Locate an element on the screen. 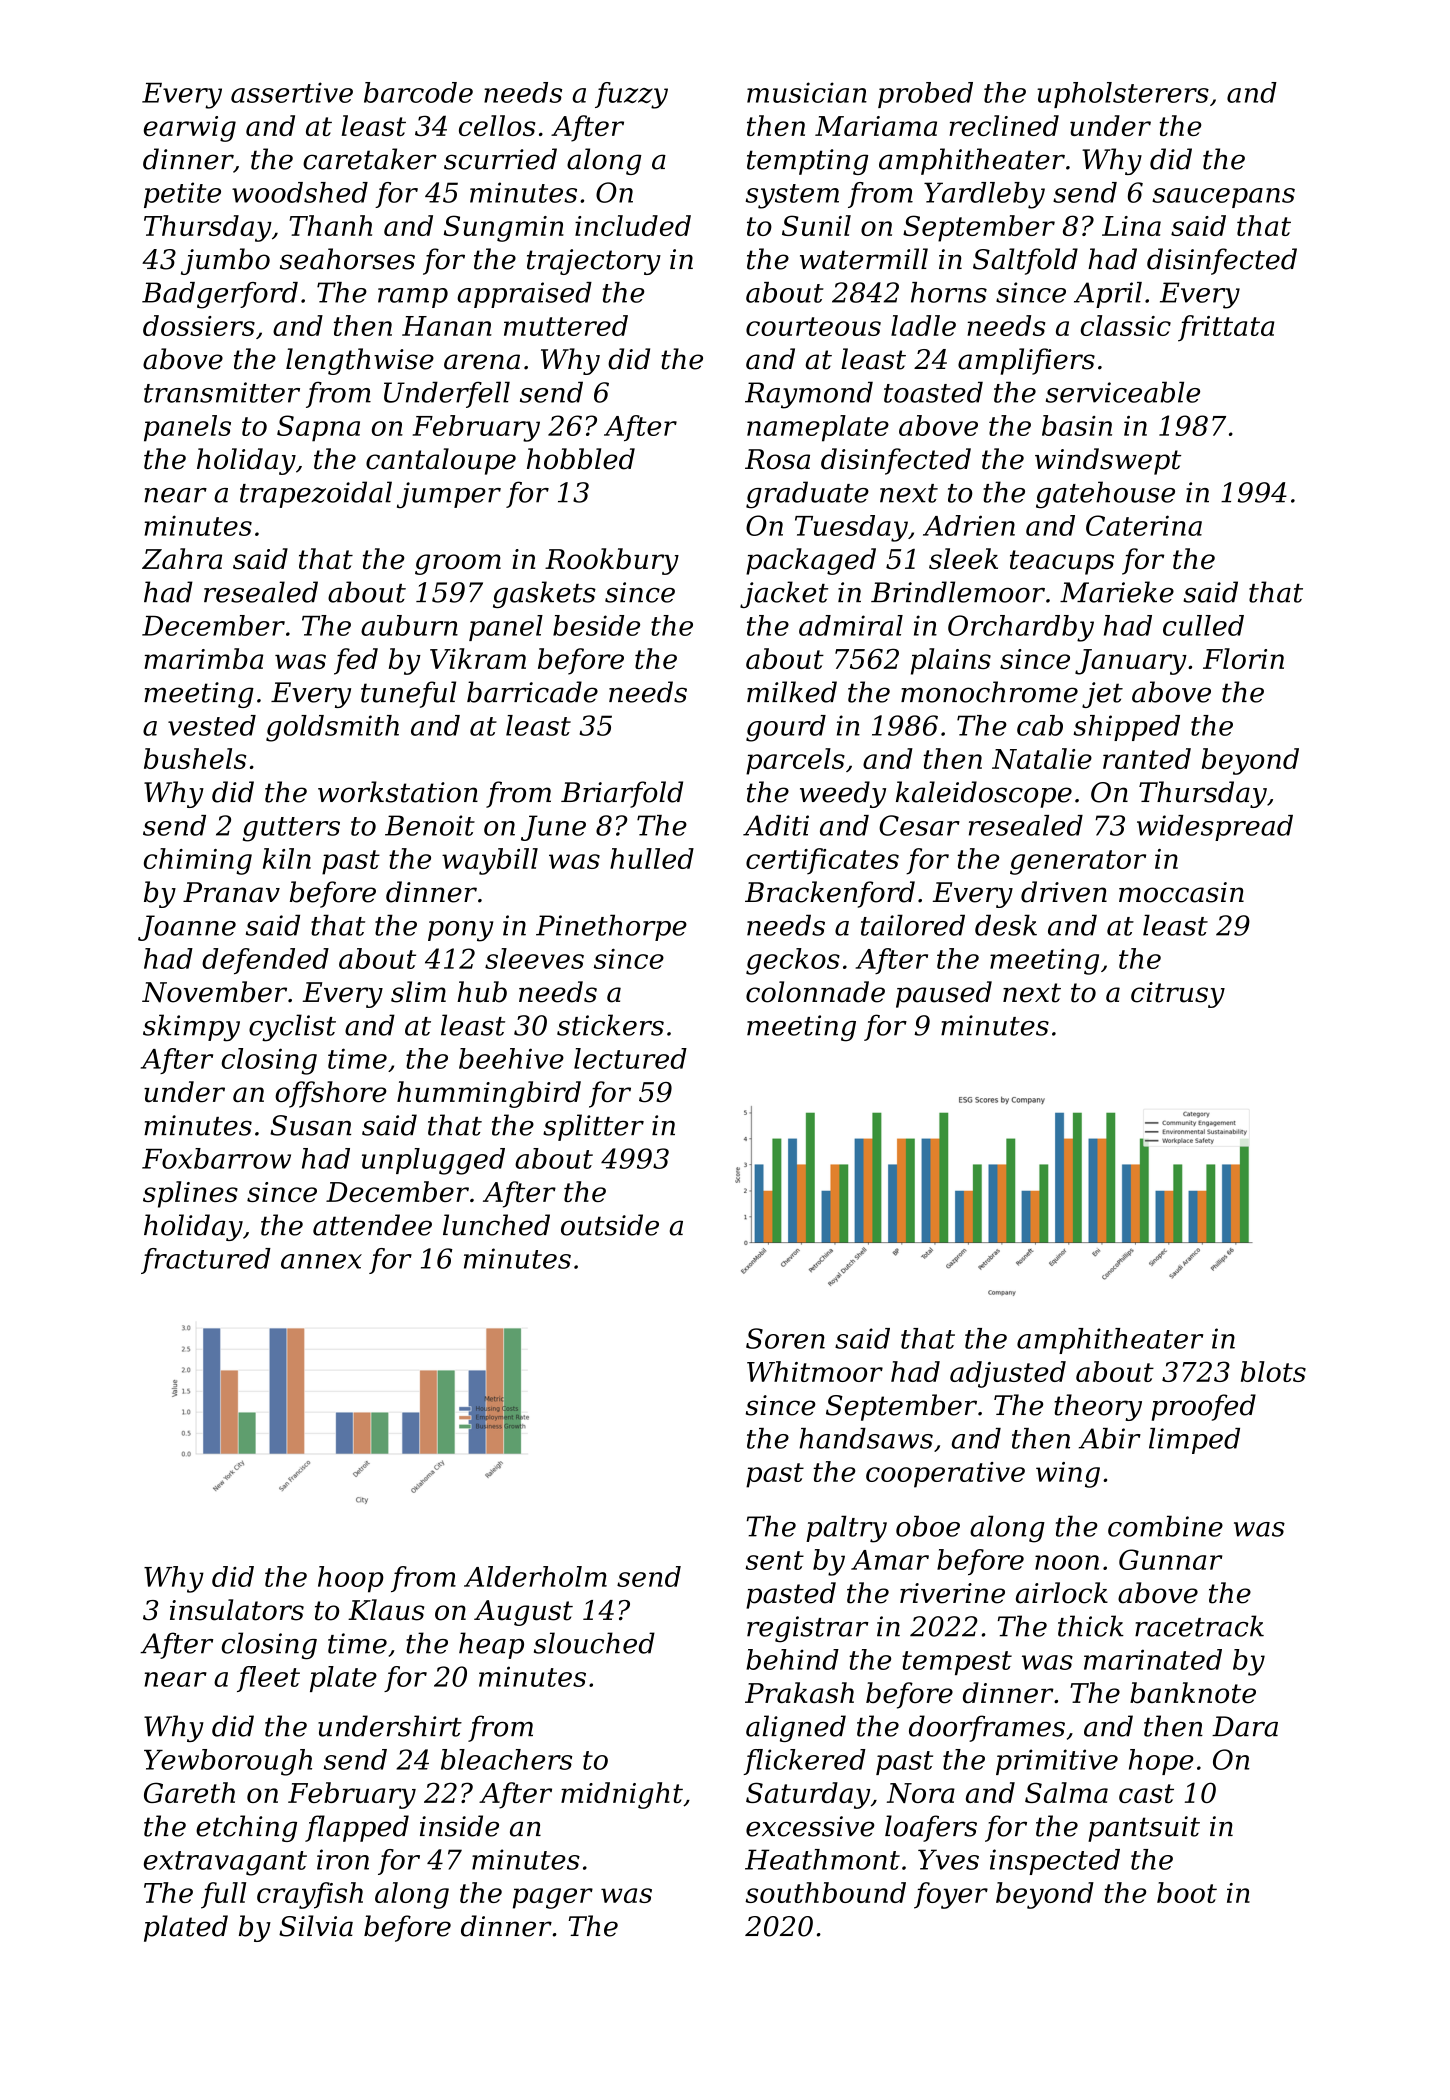 This screenshot has width=1450, height=2100. heap is located at coordinates (491, 1645).
